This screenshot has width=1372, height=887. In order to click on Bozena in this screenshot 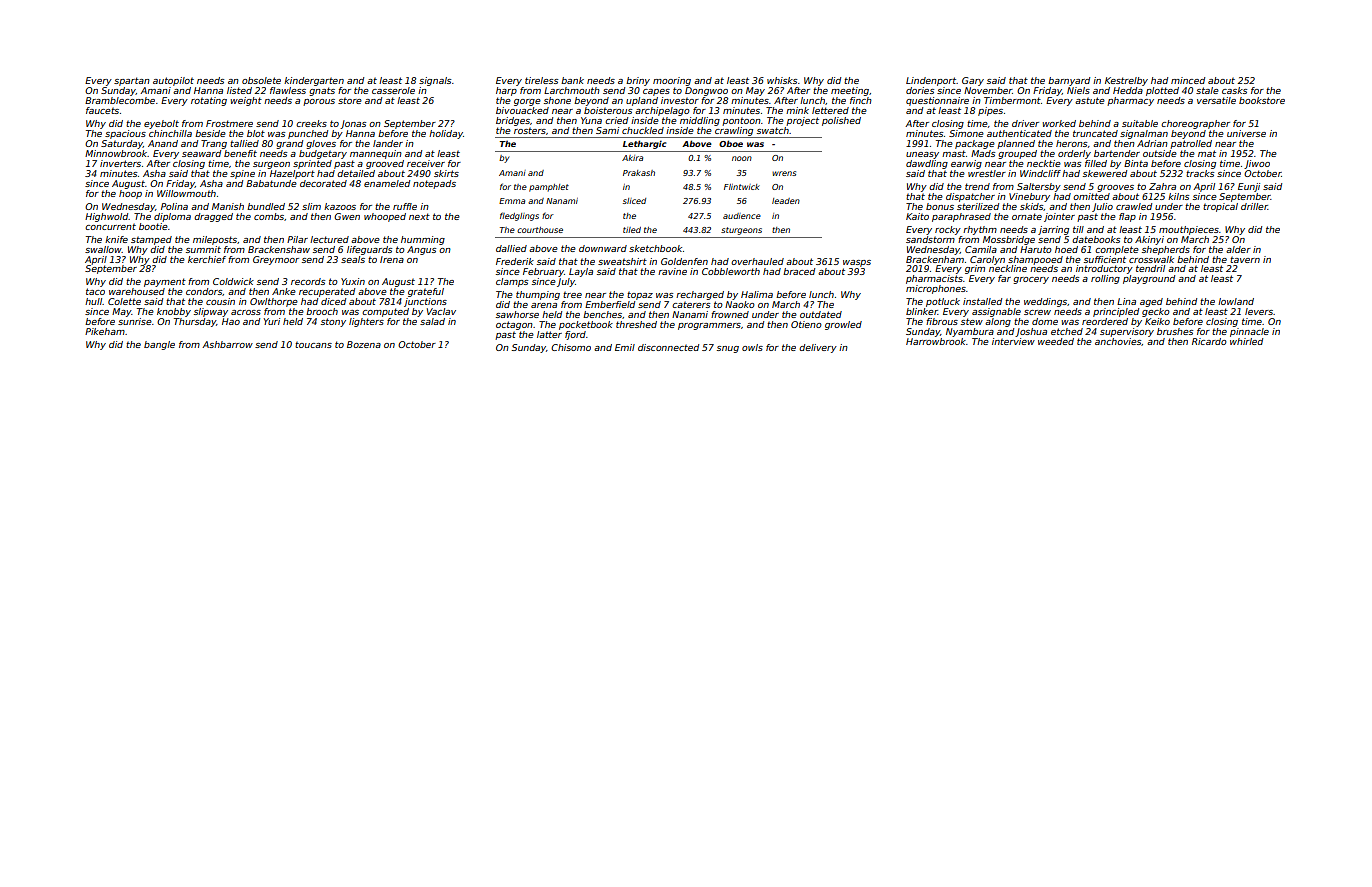, I will do `click(364, 344)`.
